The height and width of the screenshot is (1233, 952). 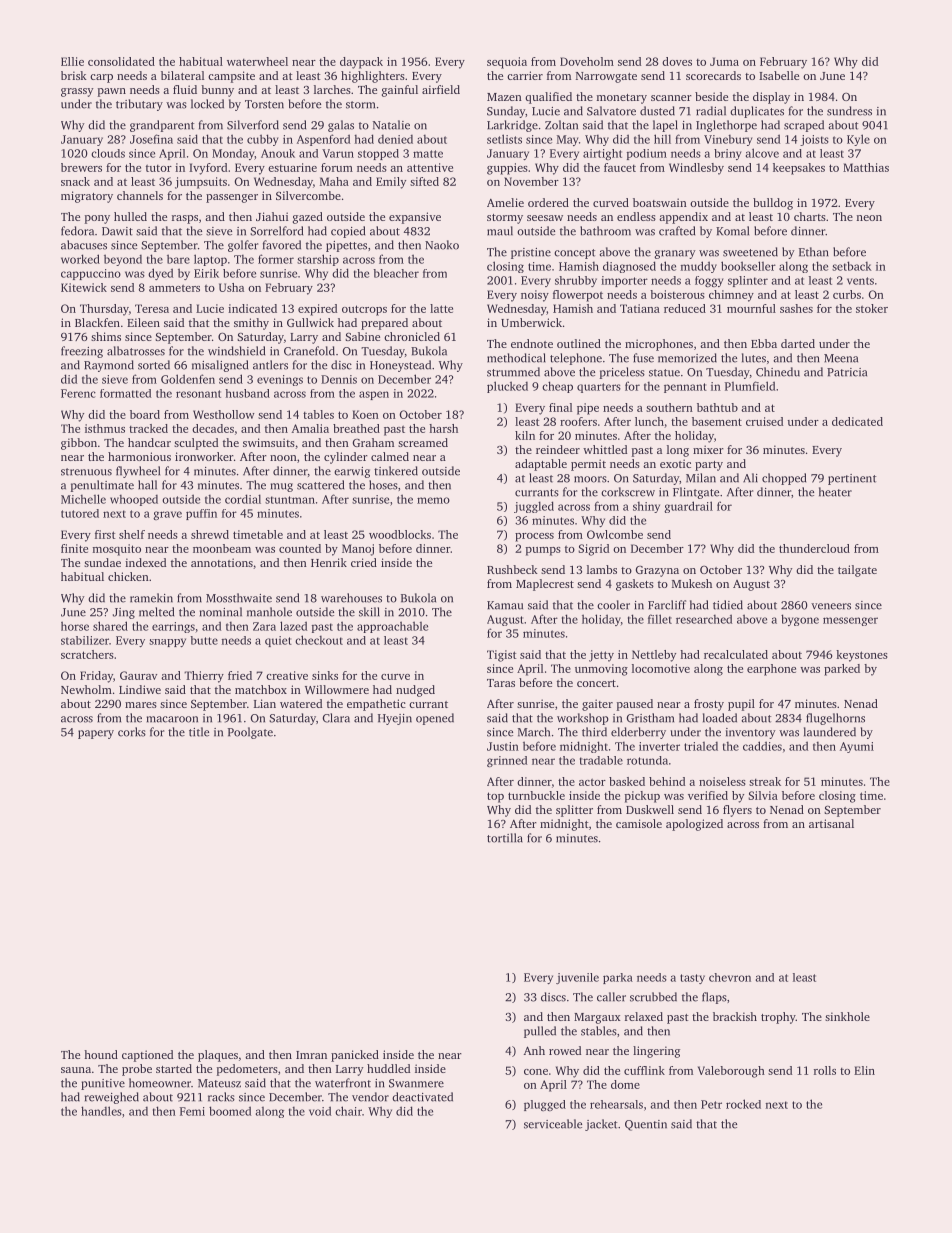 What do you see at coordinates (751, 733) in the screenshot?
I see `inventory` at bounding box center [751, 733].
